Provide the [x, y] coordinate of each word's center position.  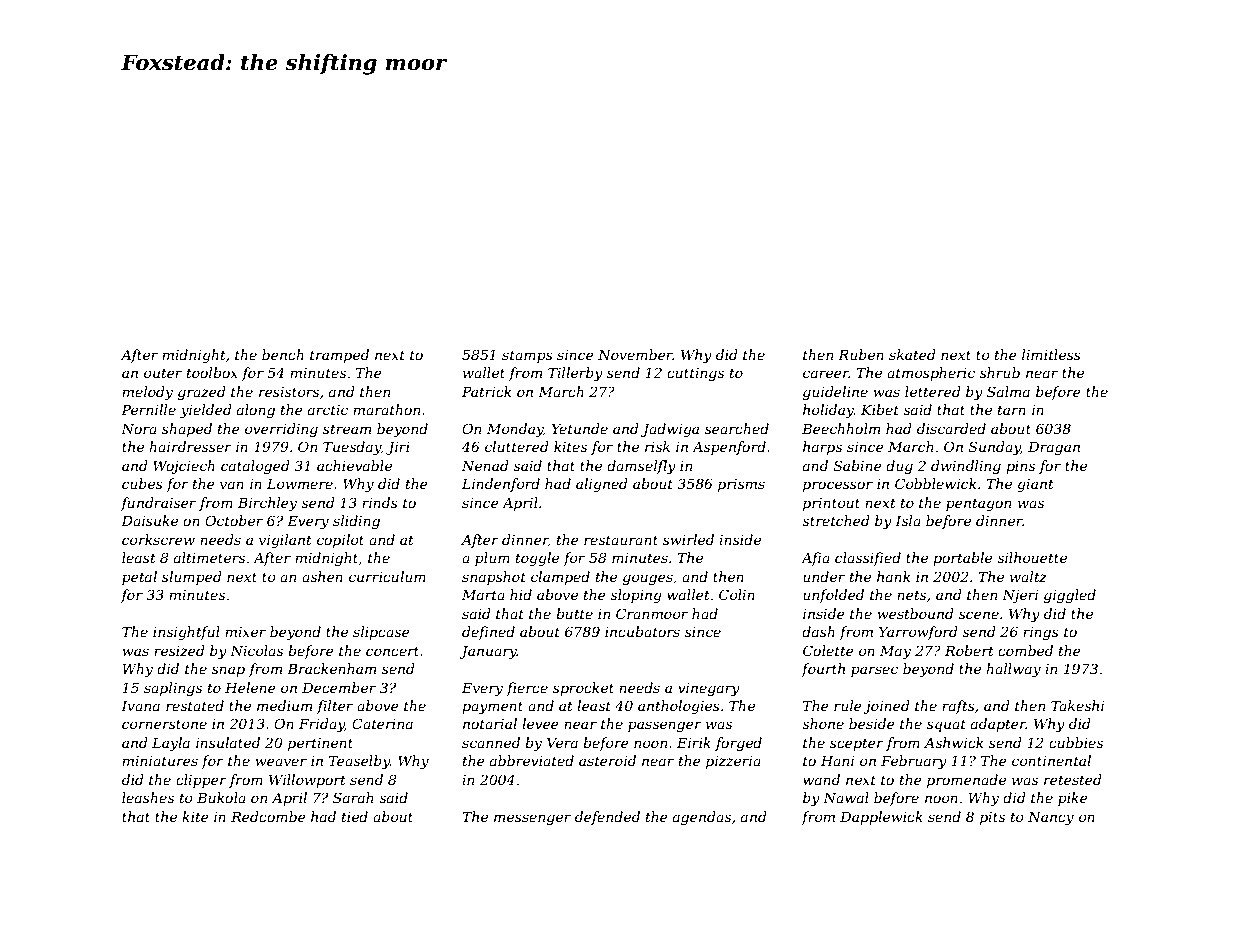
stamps [527, 356]
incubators [642, 631]
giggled [1070, 596]
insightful [186, 633]
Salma [1008, 391]
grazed [202, 393]
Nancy [1051, 818]
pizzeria [733, 762]
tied [355, 816]
